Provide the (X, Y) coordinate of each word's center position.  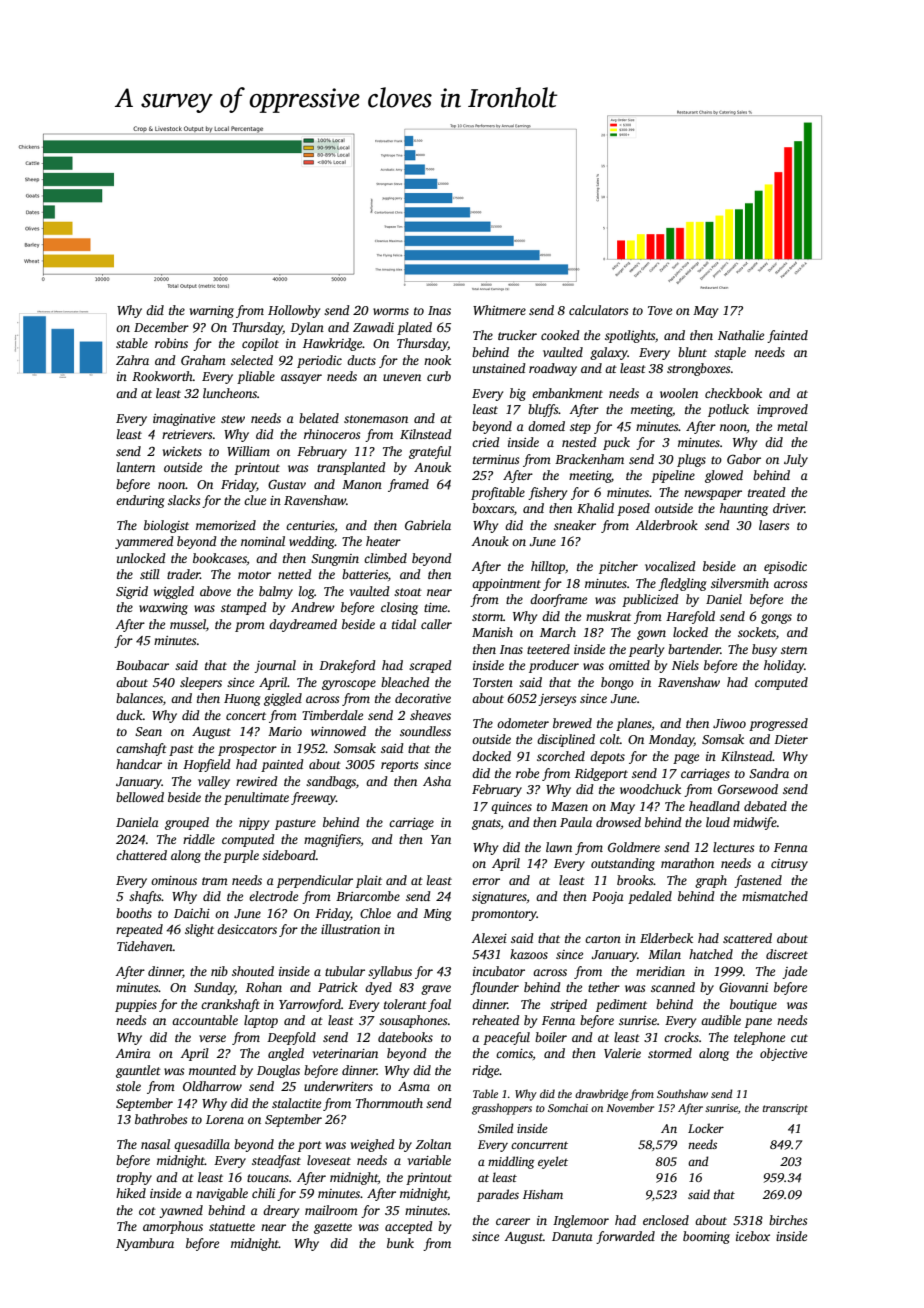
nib (219, 971)
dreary (281, 1211)
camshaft (141, 749)
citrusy (789, 865)
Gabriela (428, 525)
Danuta (572, 1236)
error (486, 881)
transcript (785, 1109)
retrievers (187, 434)
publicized (650, 600)
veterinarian (345, 1053)
